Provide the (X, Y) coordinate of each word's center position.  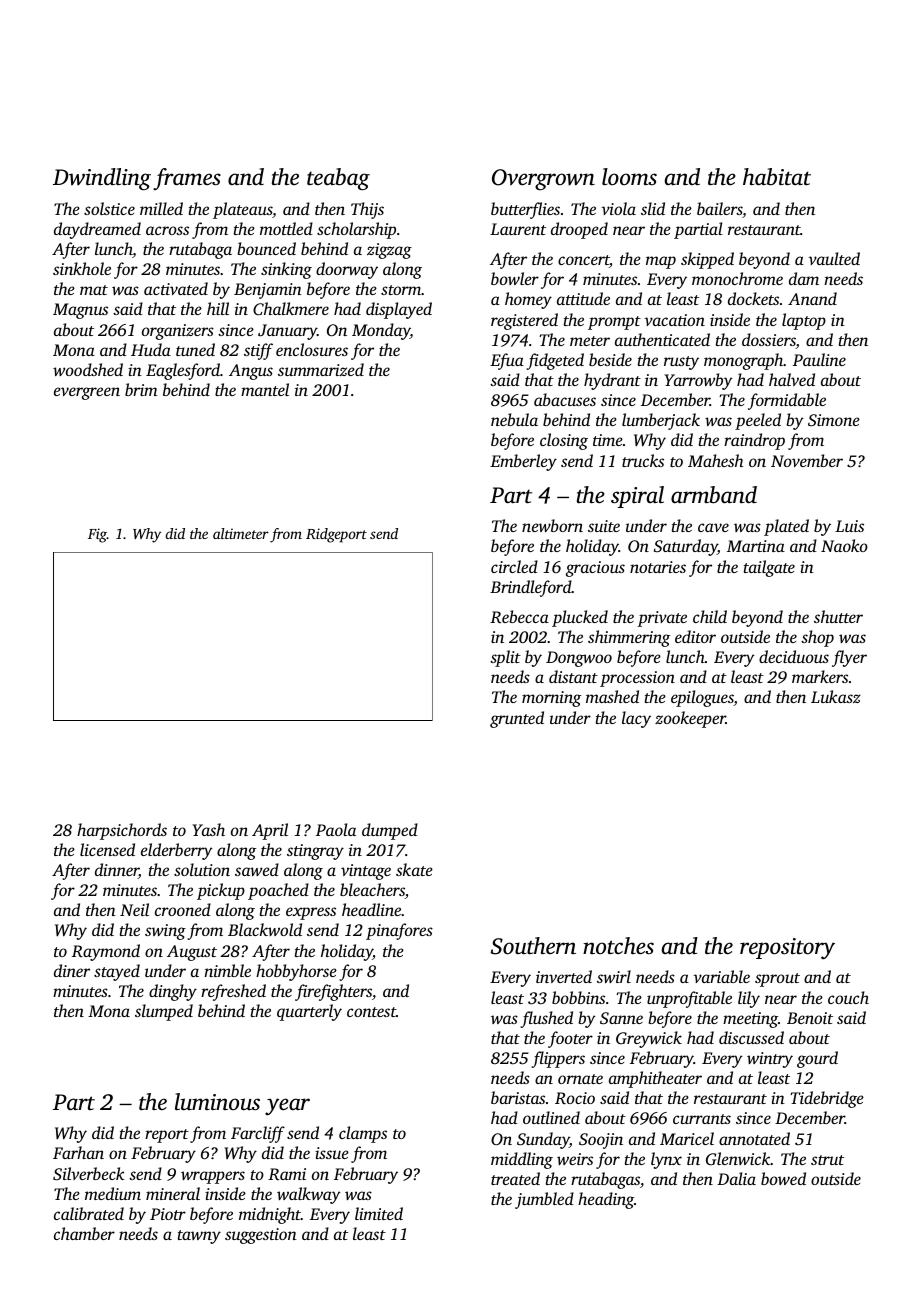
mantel (265, 389)
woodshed (88, 369)
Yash (208, 829)
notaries (658, 567)
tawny (199, 1237)
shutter (838, 616)
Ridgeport (336, 535)
